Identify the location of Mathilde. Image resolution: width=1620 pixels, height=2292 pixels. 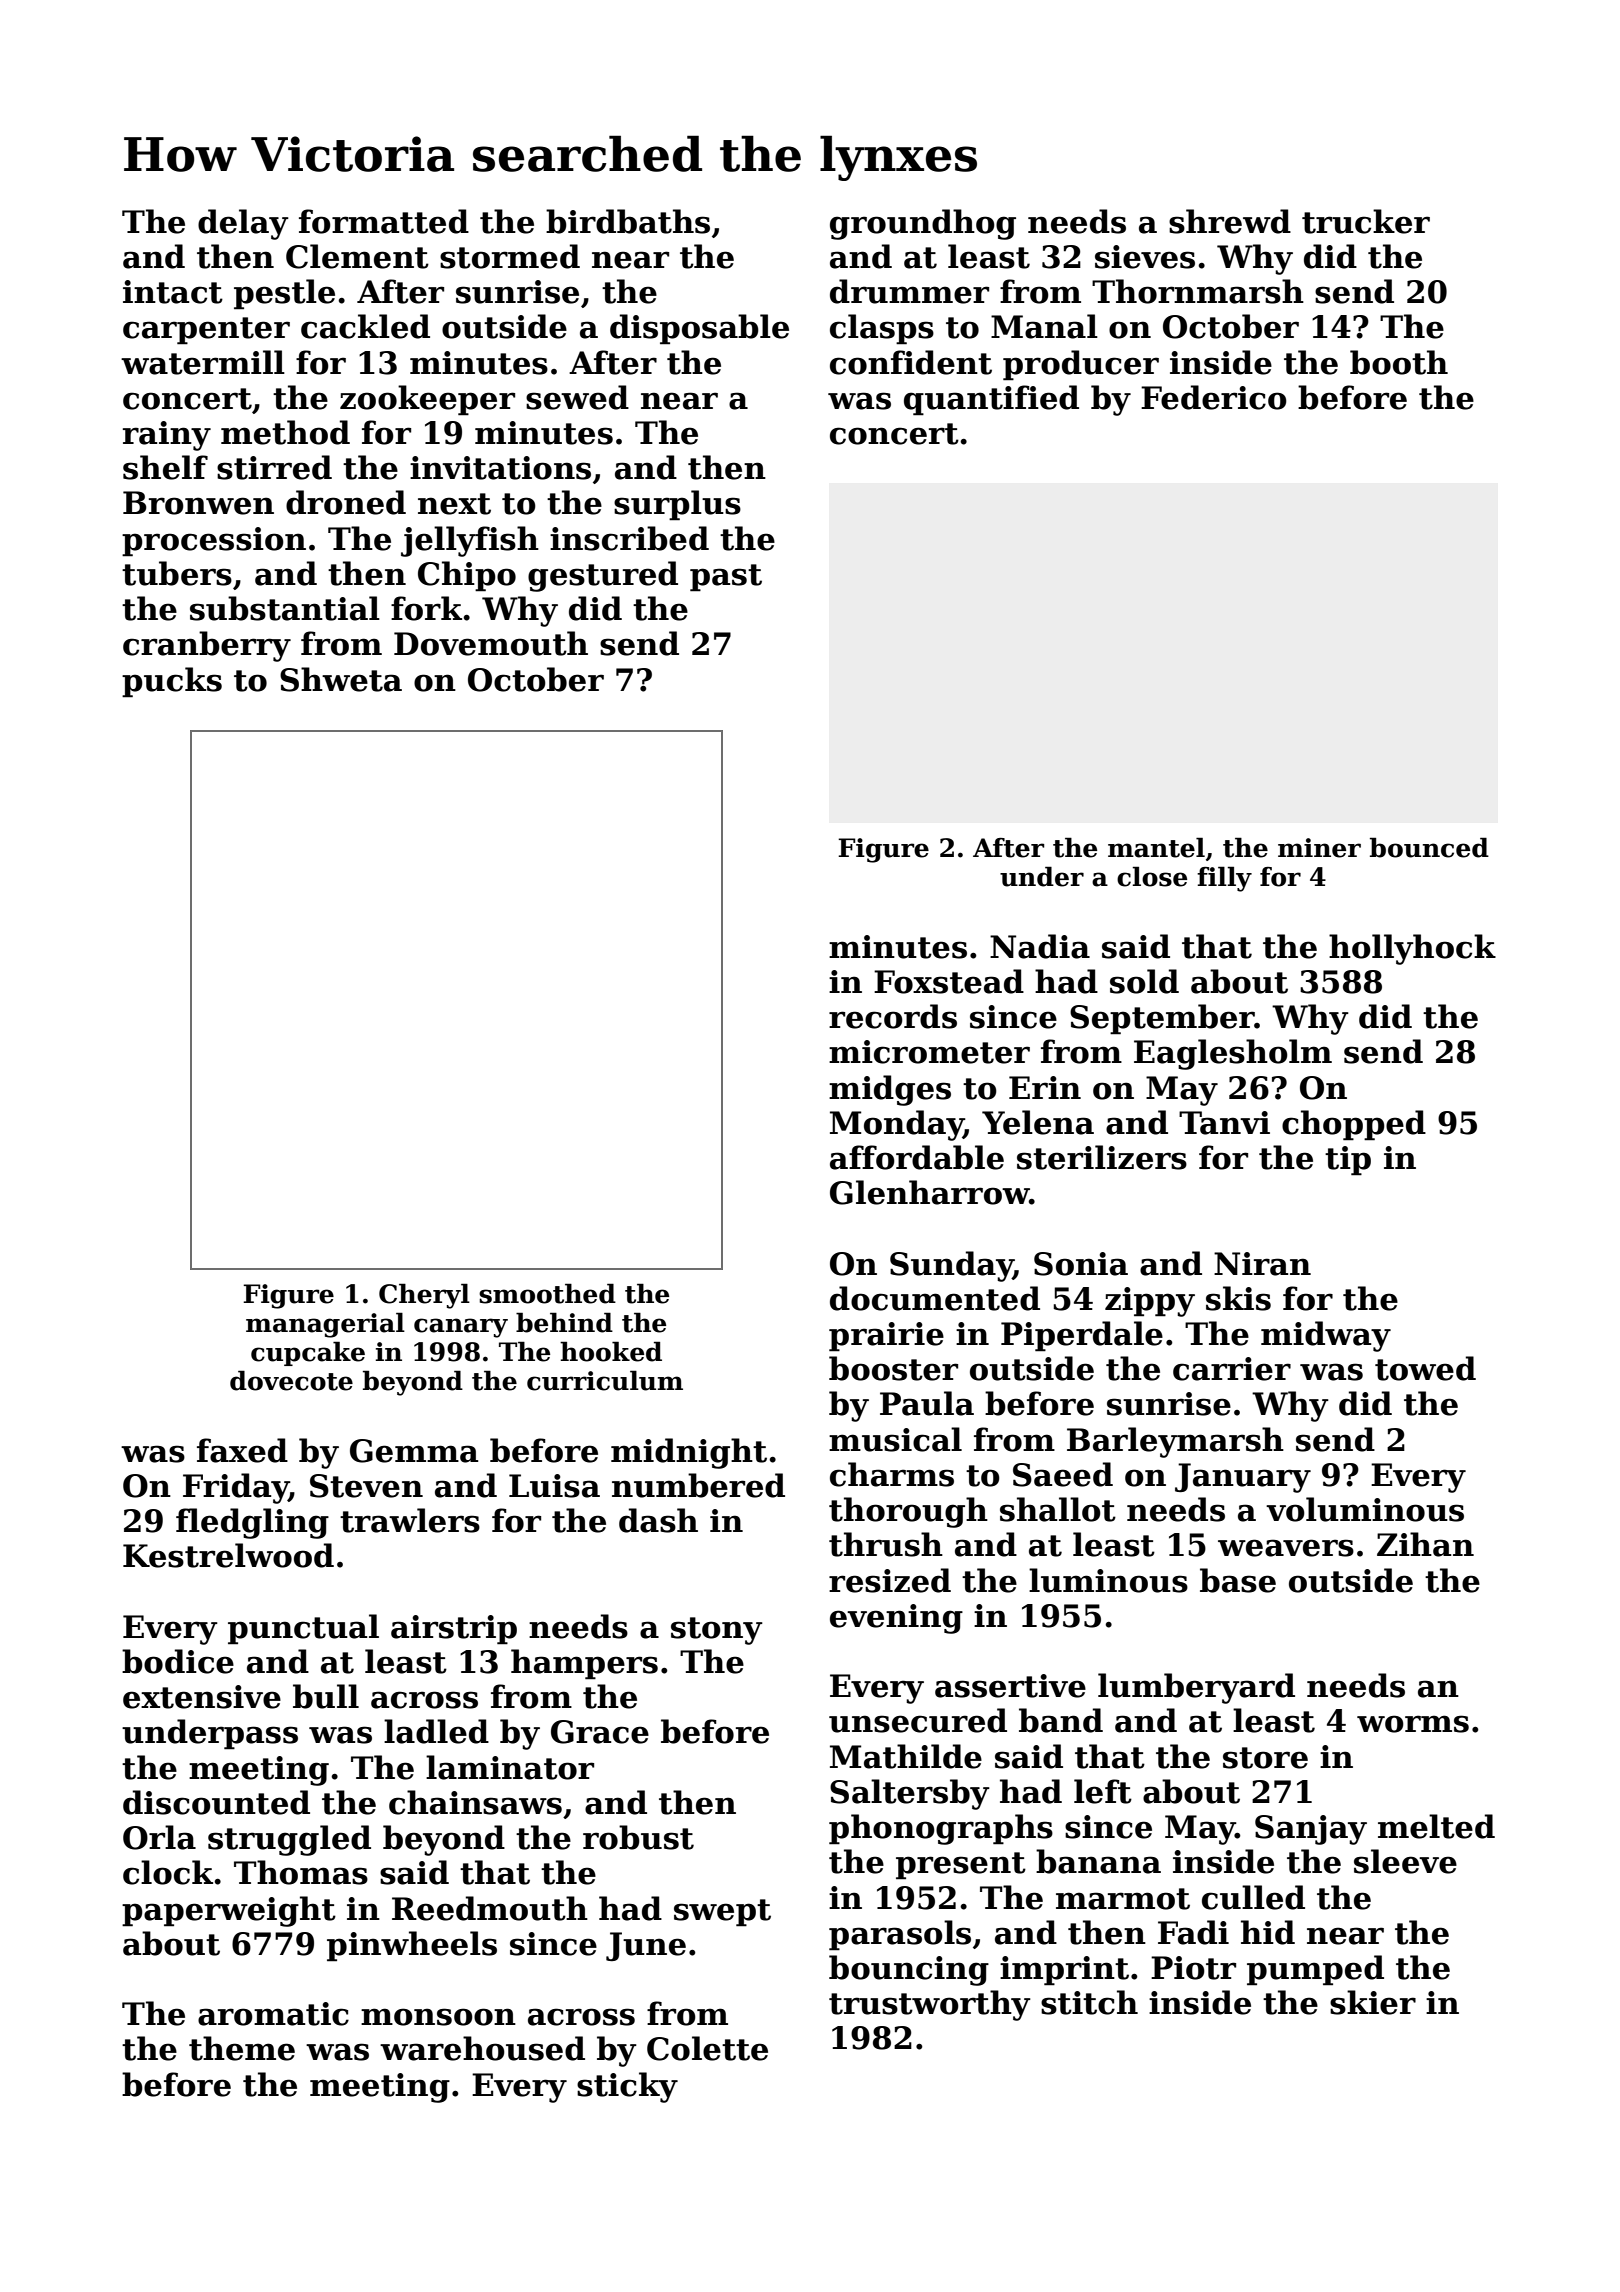
(906, 1756).
